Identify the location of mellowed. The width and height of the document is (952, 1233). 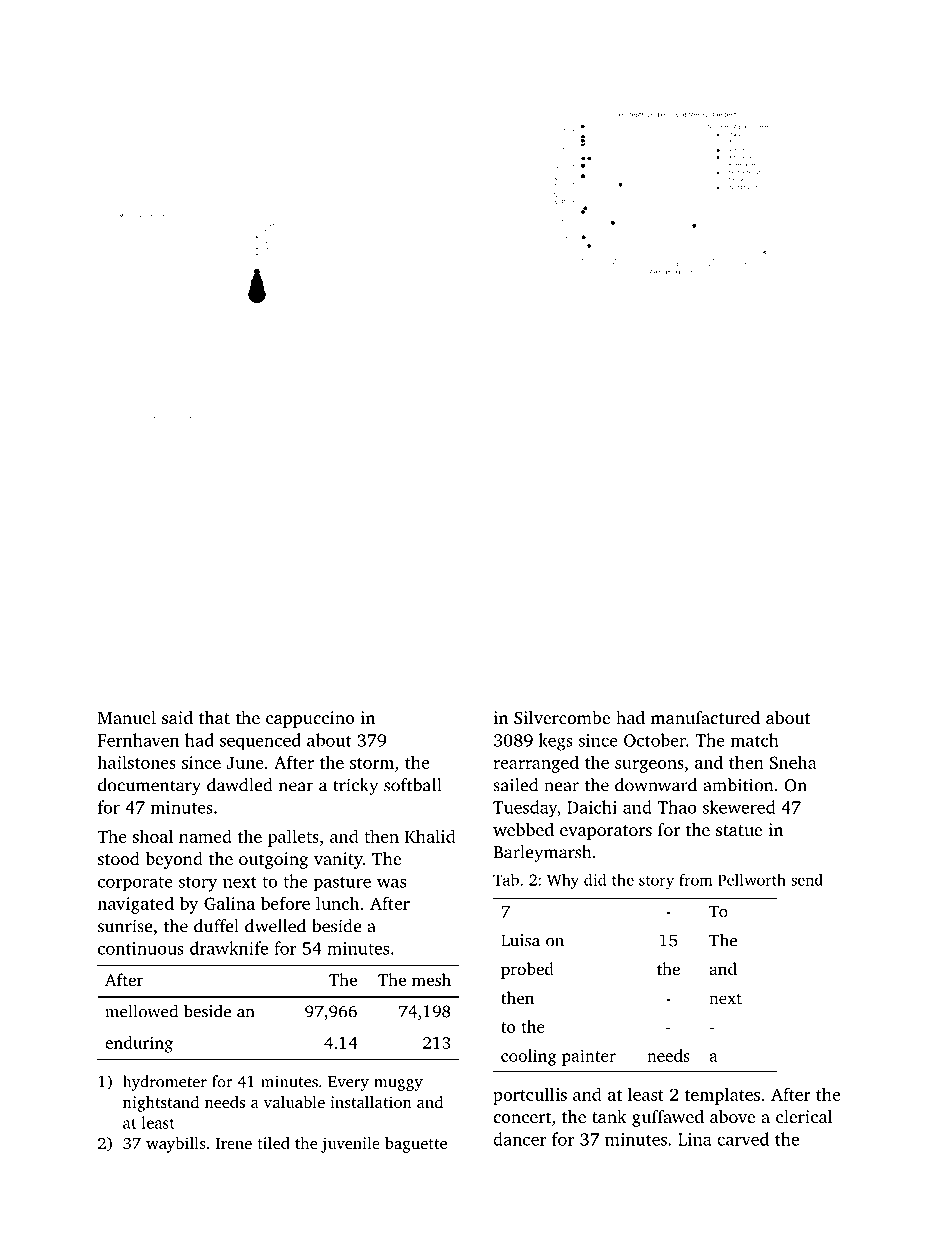
(141, 1011).
